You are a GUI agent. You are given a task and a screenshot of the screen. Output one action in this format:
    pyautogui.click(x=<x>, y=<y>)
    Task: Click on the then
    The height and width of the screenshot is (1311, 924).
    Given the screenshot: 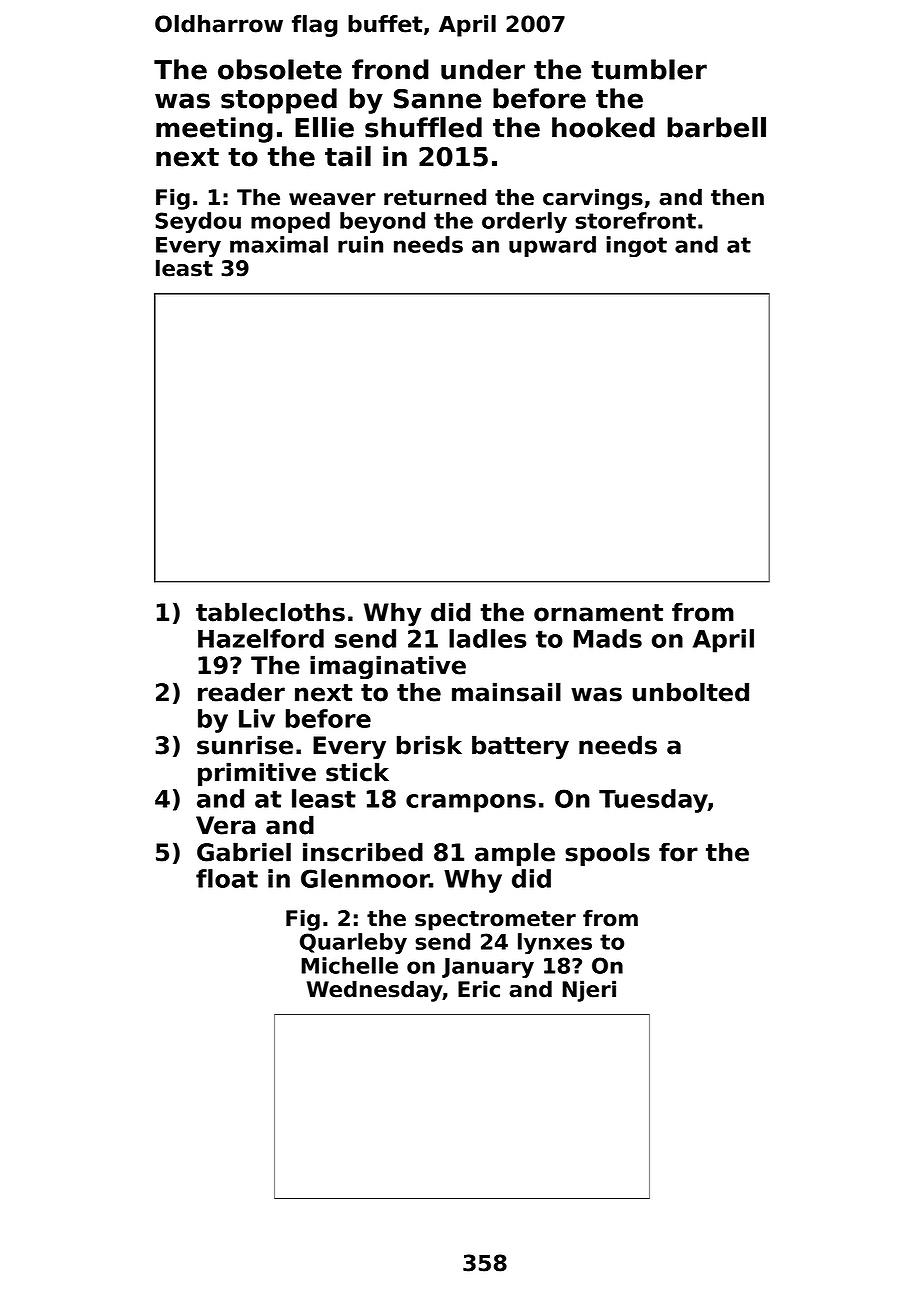 What is the action you would take?
    pyautogui.click(x=737, y=197)
